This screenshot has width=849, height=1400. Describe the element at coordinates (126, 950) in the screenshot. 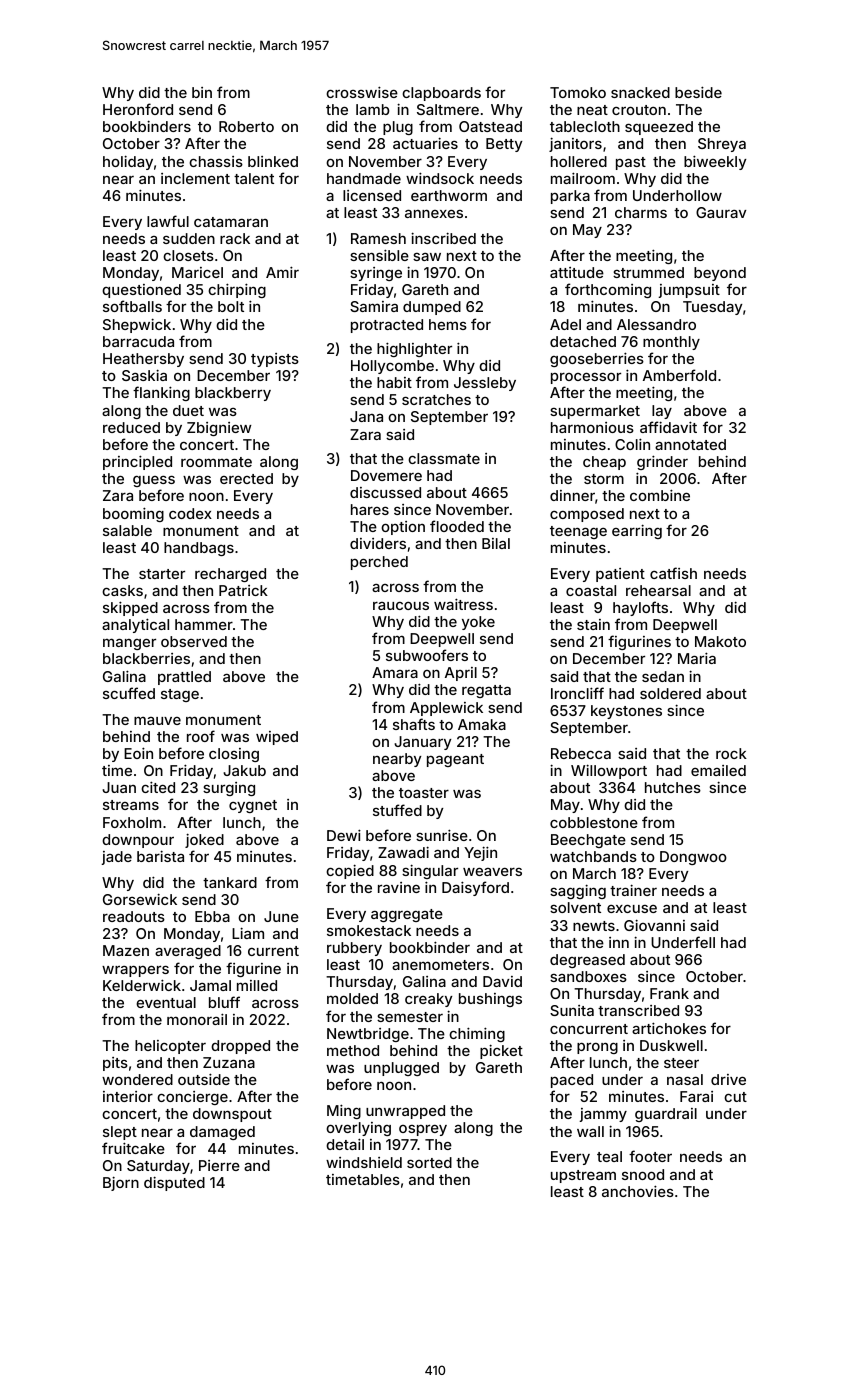

I see `Mazen` at that location.
